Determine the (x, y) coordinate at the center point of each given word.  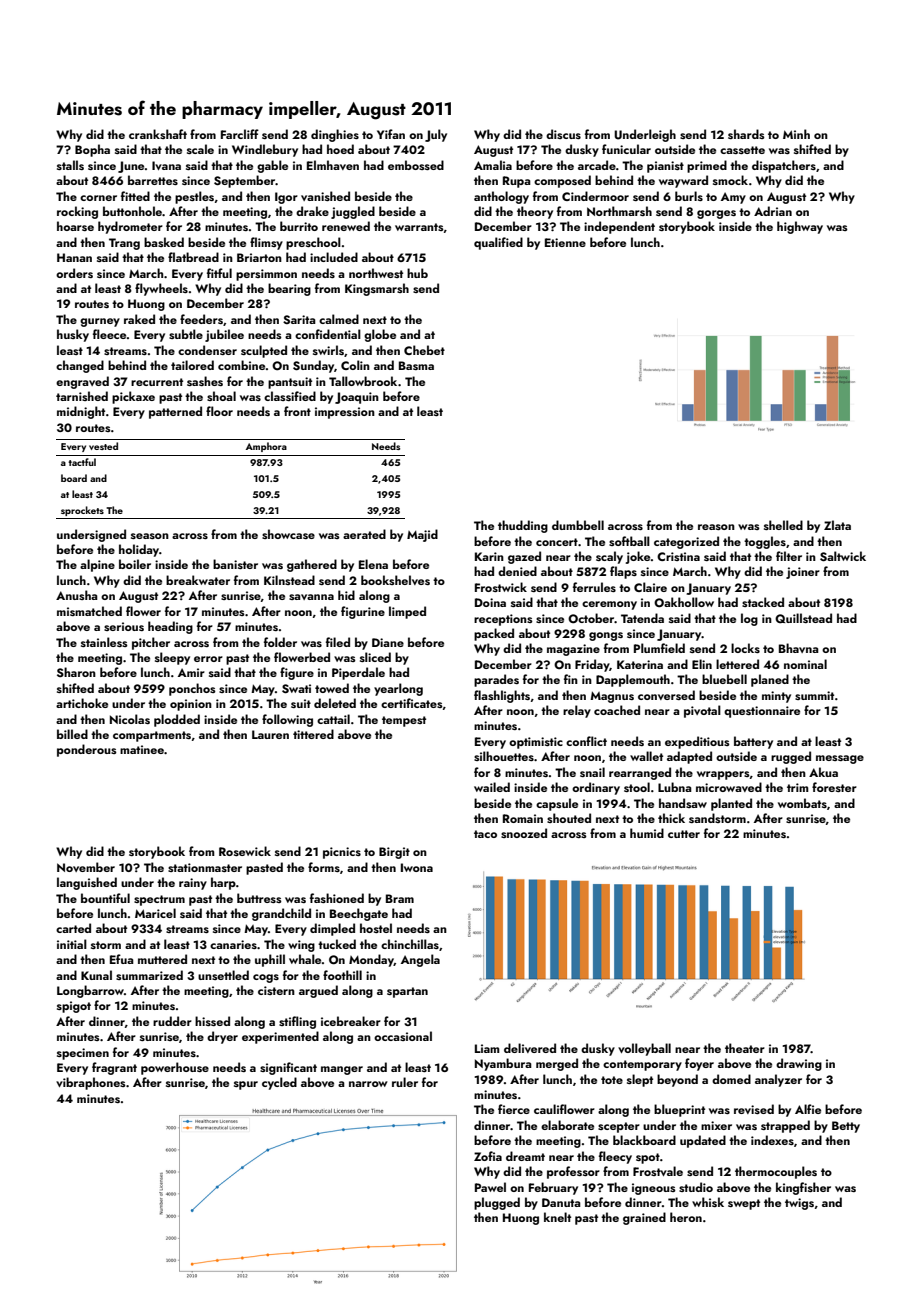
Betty (846, 1127)
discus (563, 134)
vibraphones (91, 1083)
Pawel (490, 1187)
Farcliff (240, 134)
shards (746, 134)
